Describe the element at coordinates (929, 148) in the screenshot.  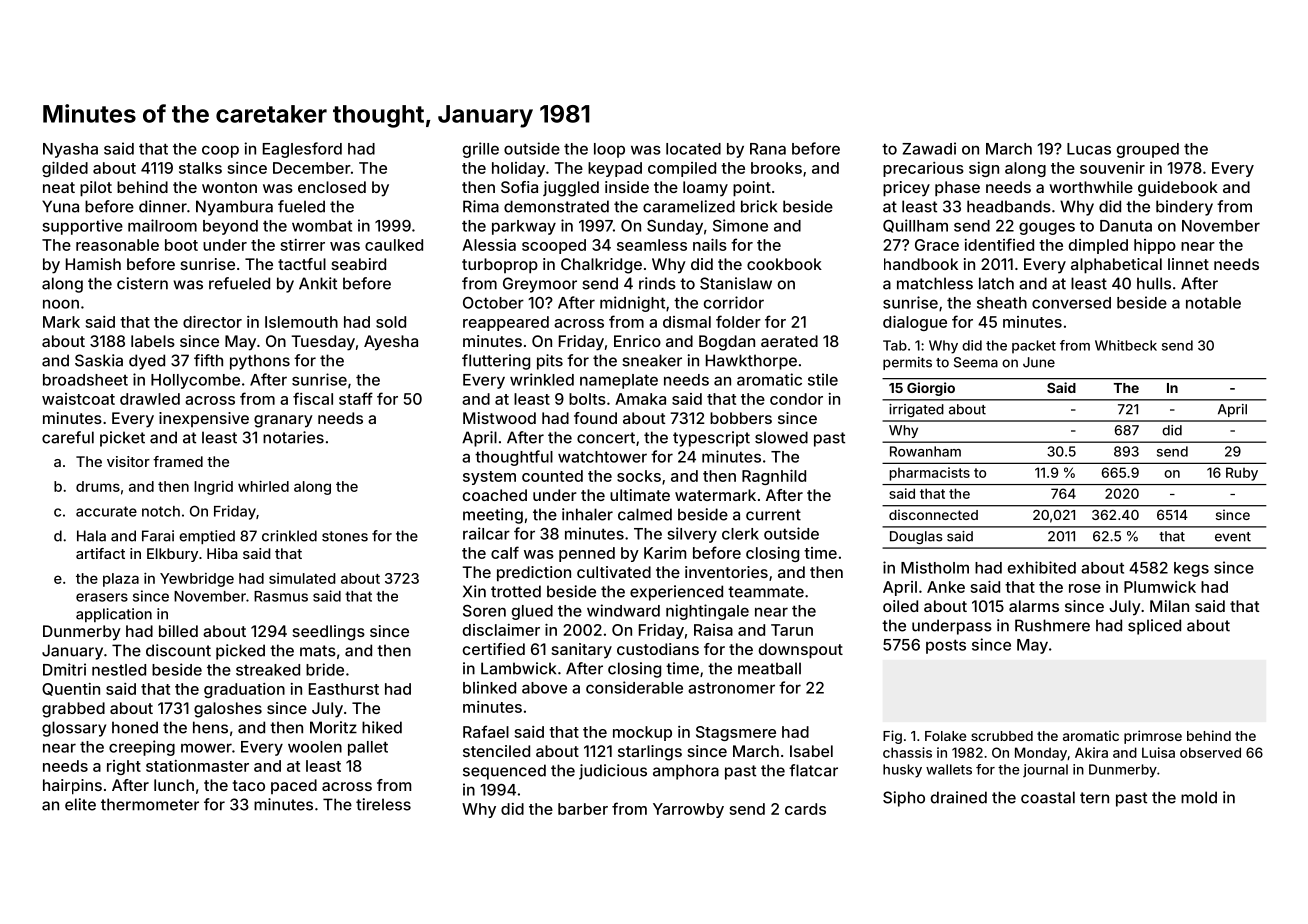
I see `Zawadi` at that location.
